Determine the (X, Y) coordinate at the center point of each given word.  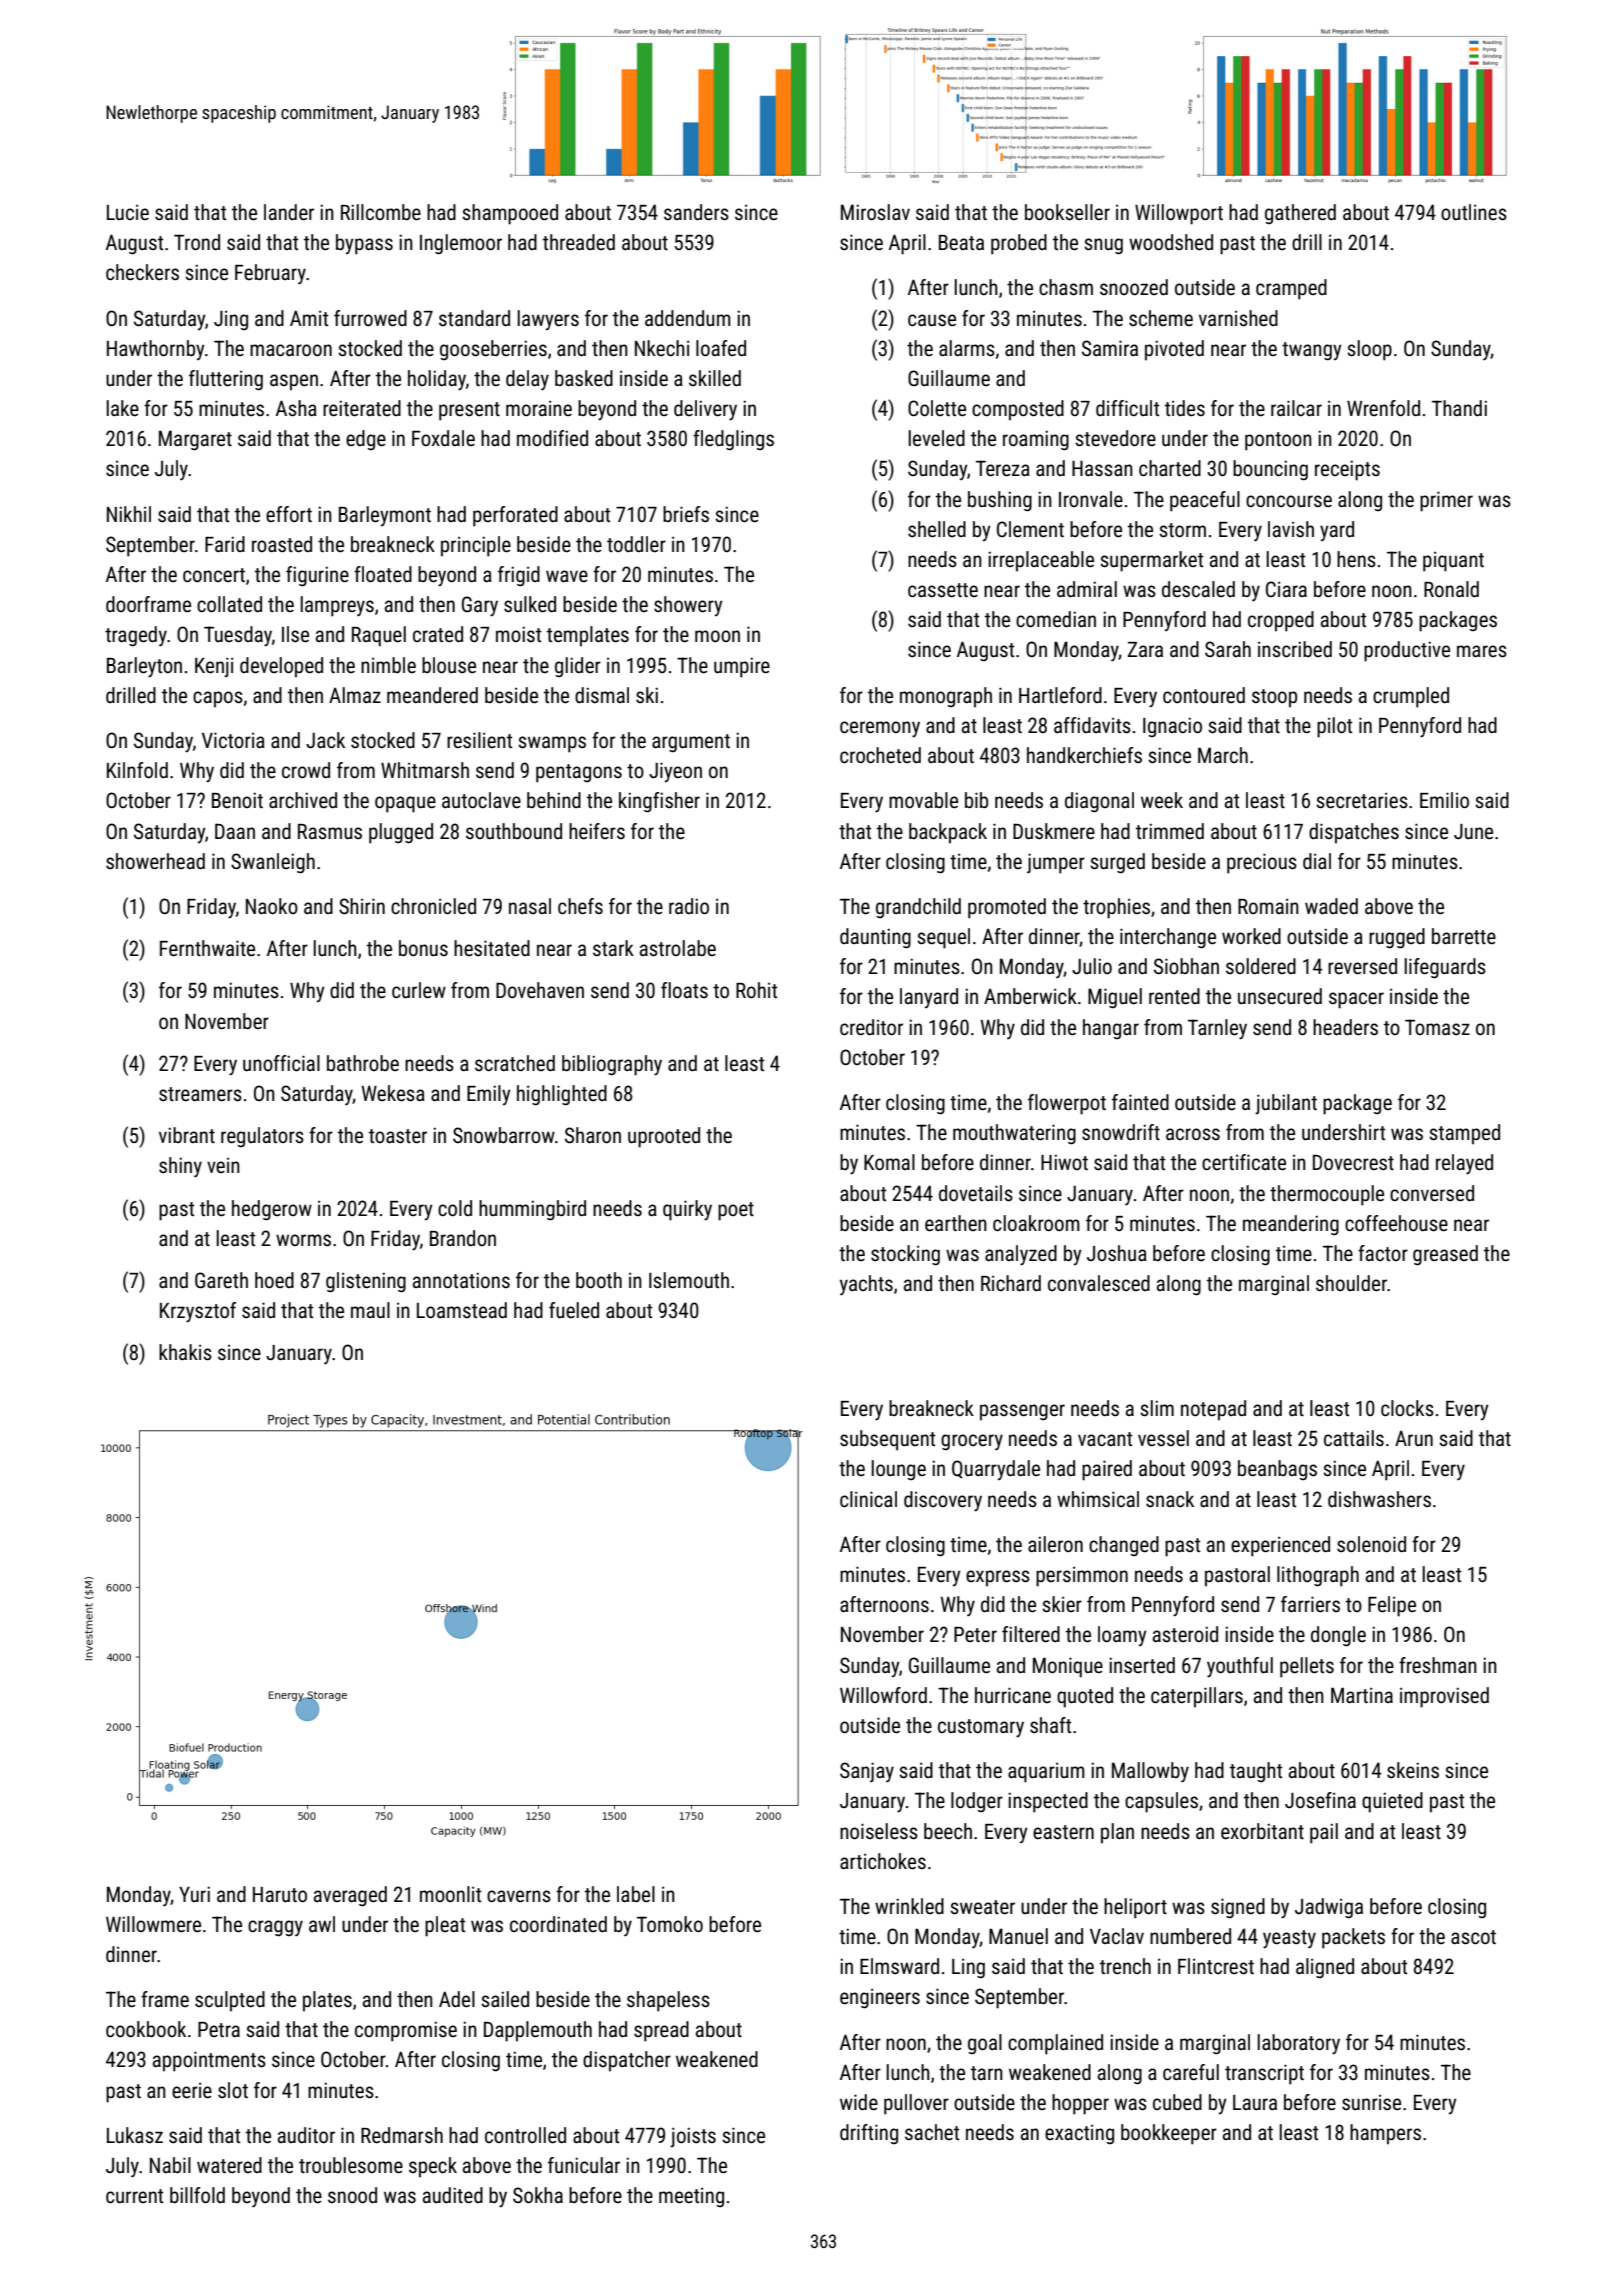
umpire (742, 667)
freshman (1438, 1665)
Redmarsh (402, 2135)
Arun (1414, 1438)
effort (289, 514)
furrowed (370, 318)
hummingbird (532, 1210)
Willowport (1179, 214)
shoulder (1351, 1283)
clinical (868, 1499)
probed (1019, 244)
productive (1407, 651)
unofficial (281, 1063)
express (998, 1578)
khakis (185, 1352)
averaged (350, 1896)
